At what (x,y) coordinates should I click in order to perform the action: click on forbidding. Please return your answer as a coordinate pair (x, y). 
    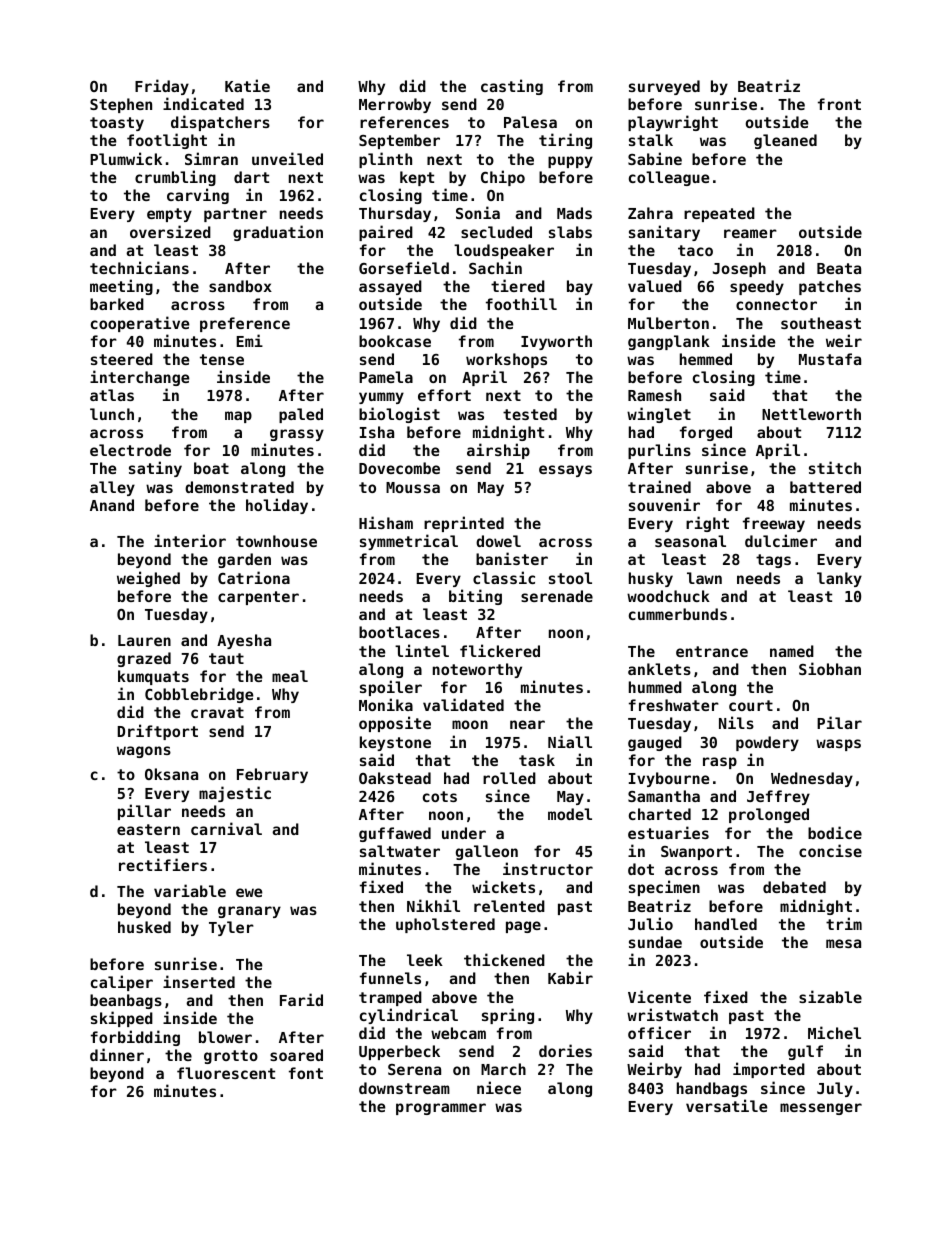
    Looking at the image, I should click on (135, 1038).
